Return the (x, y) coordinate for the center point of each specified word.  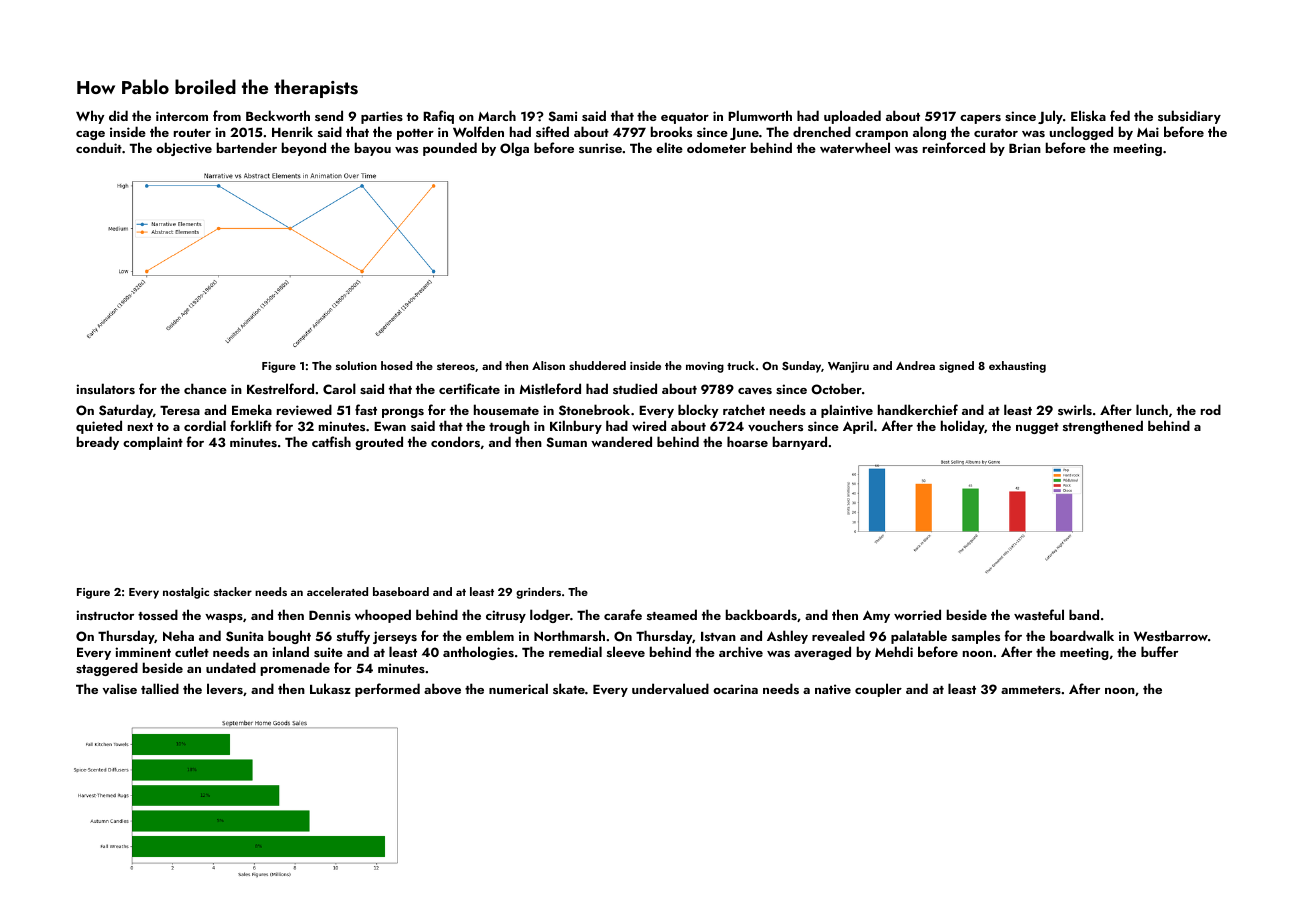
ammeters (1031, 690)
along (929, 133)
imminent (143, 652)
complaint (153, 443)
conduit (99, 147)
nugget (1037, 428)
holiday (963, 427)
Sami (563, 116)
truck (741, 365)
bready (98, 443)
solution (356, 365)
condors (455, 441)
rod (1211, 409)
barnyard (800, 443)
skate (569, 688)
